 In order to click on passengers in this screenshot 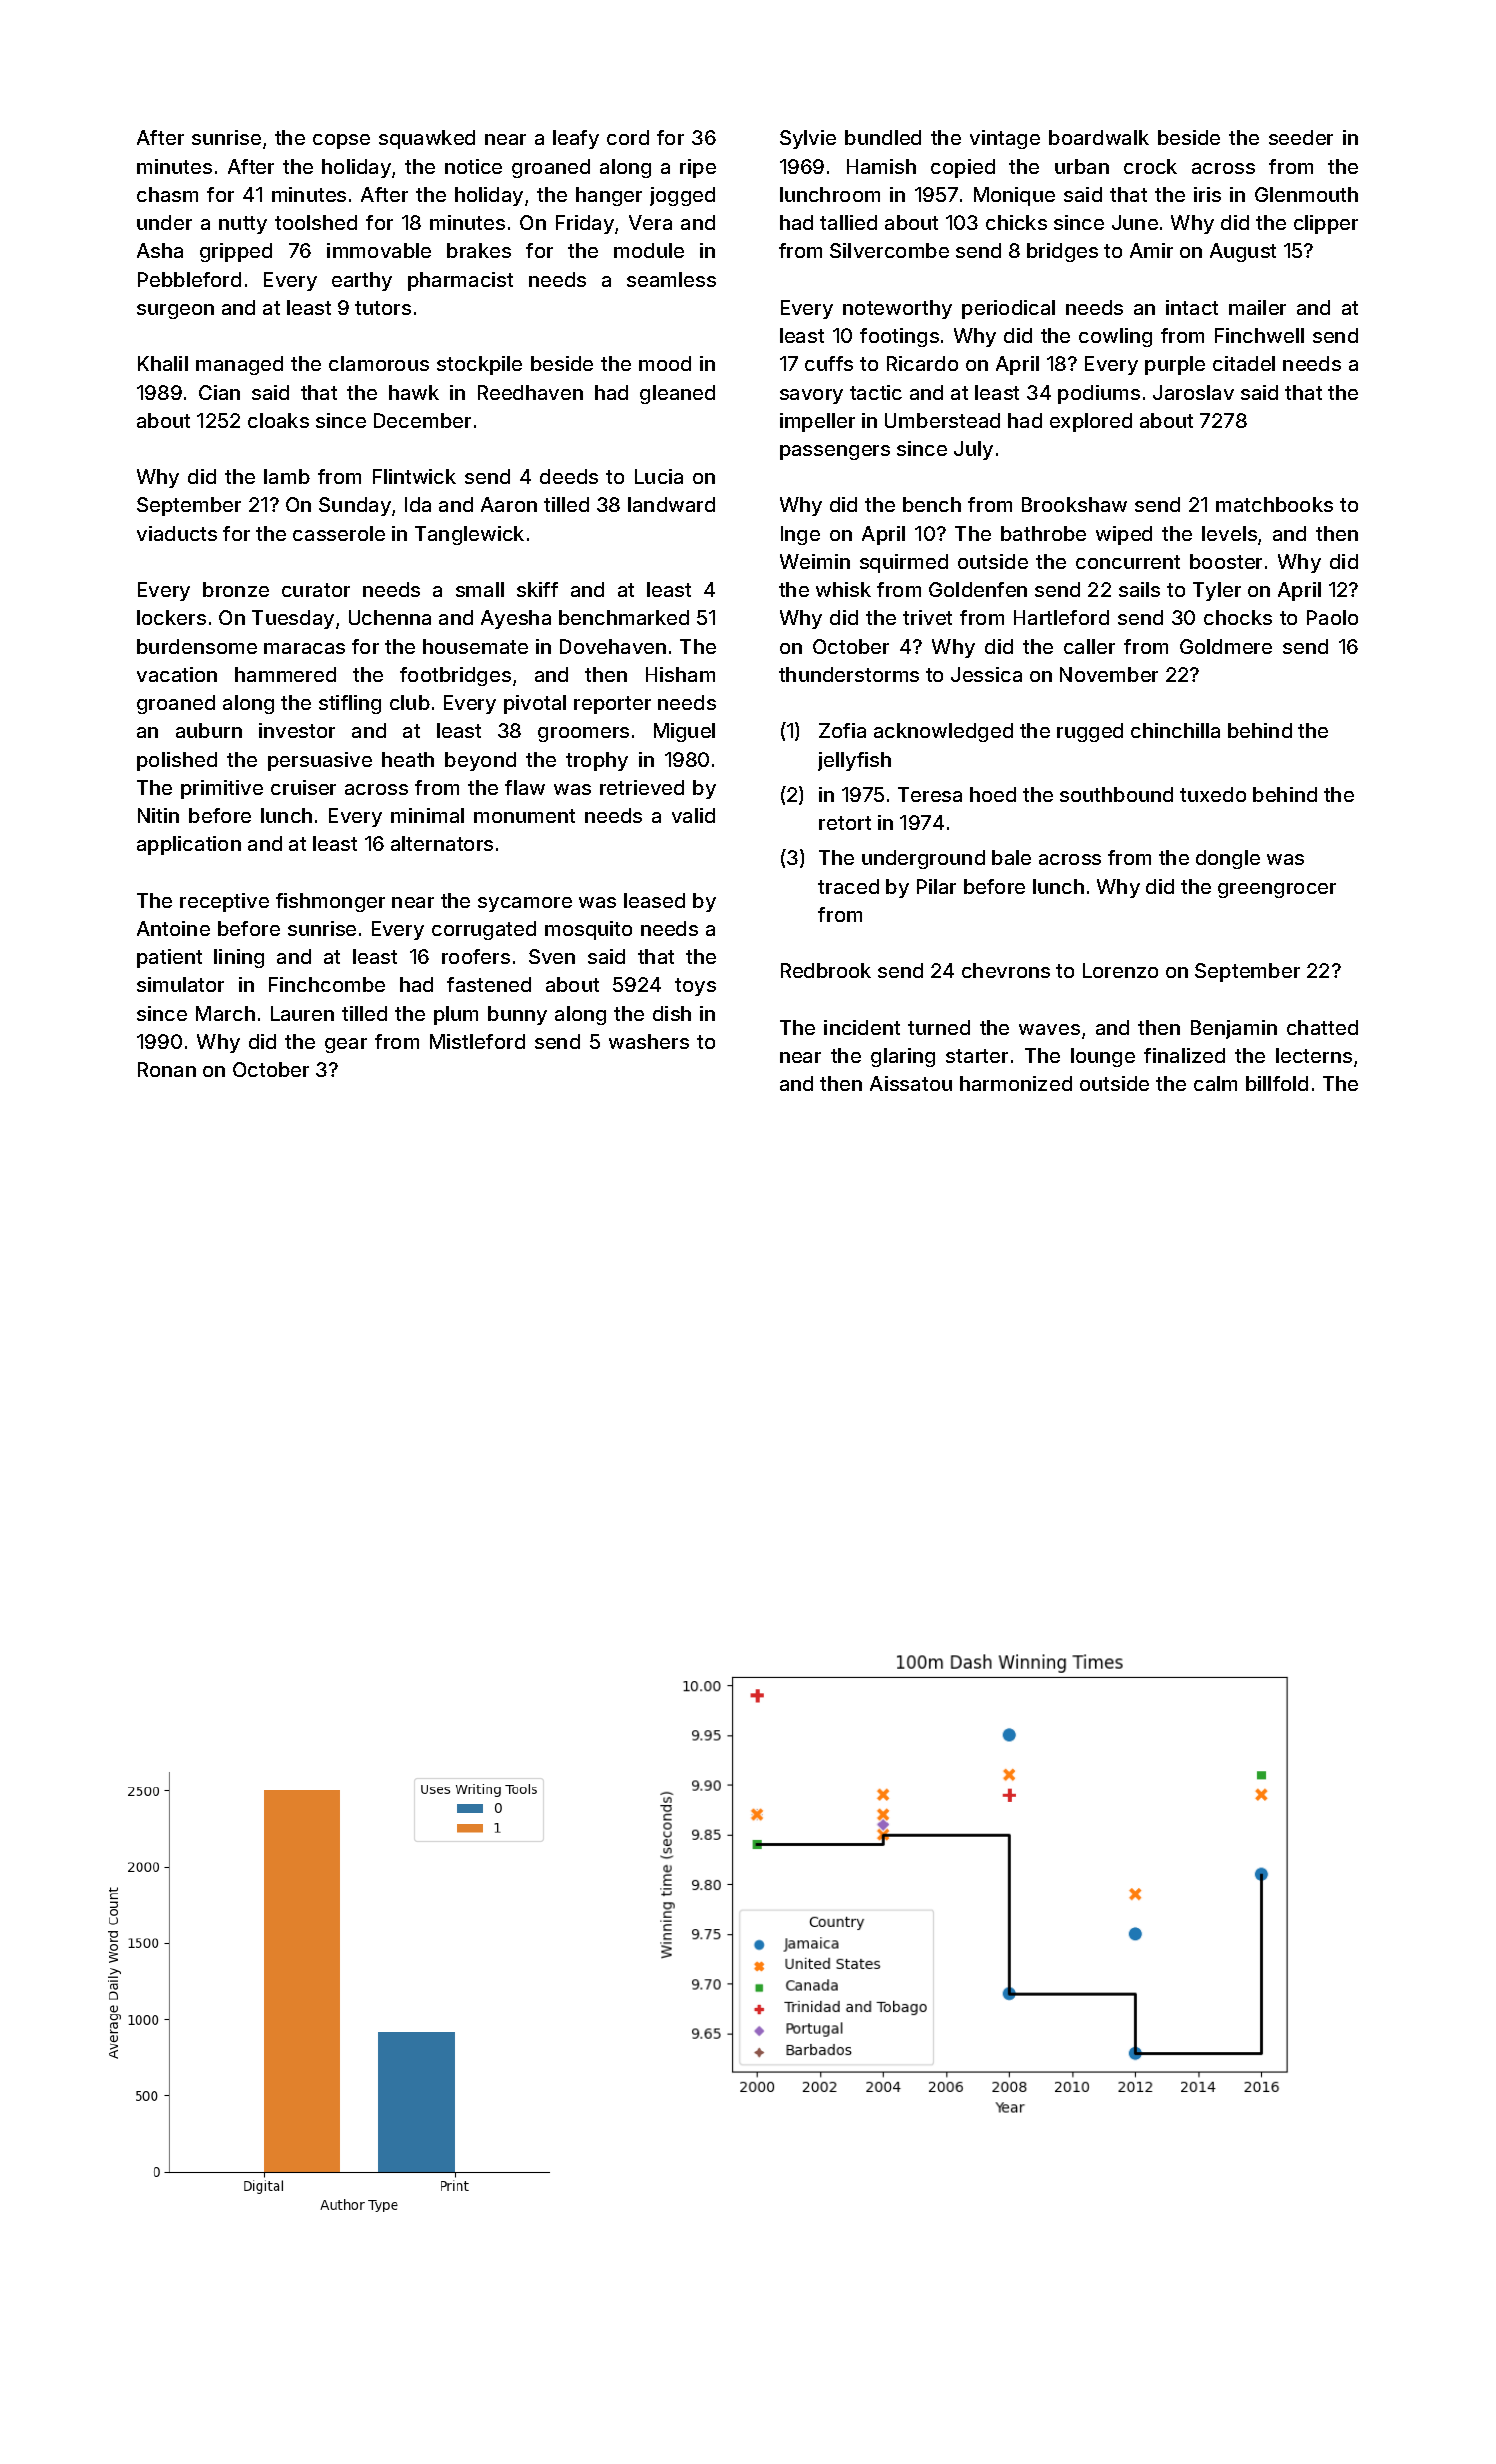, I will do `click(835, 452)`.
